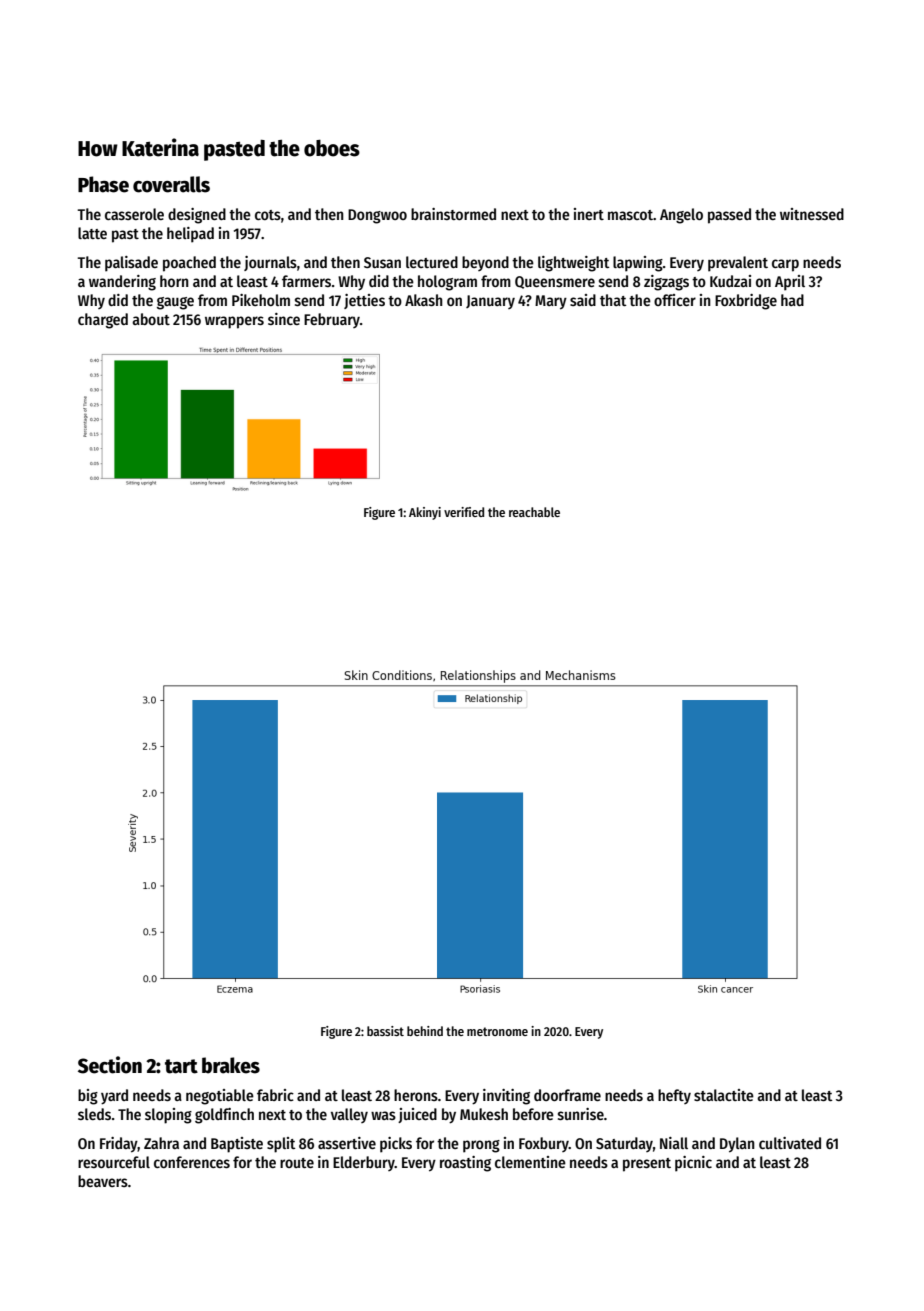  Describe the element at coordinates (171, 184) in the screenshot. I see `coveralls` at that location.
